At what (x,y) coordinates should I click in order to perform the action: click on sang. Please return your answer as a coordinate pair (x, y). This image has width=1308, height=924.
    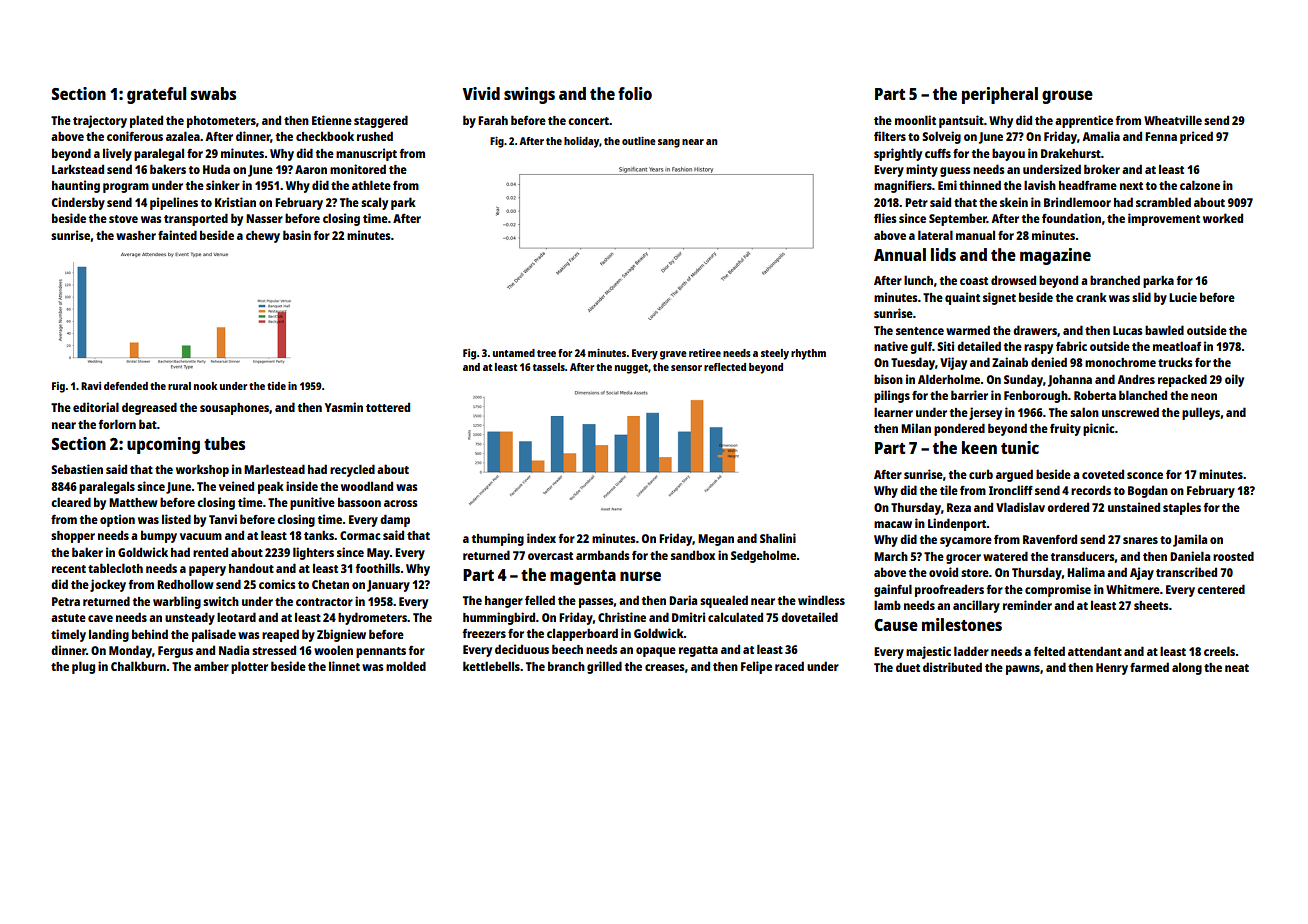
    Looking at the image, I should click on (669, 143).
